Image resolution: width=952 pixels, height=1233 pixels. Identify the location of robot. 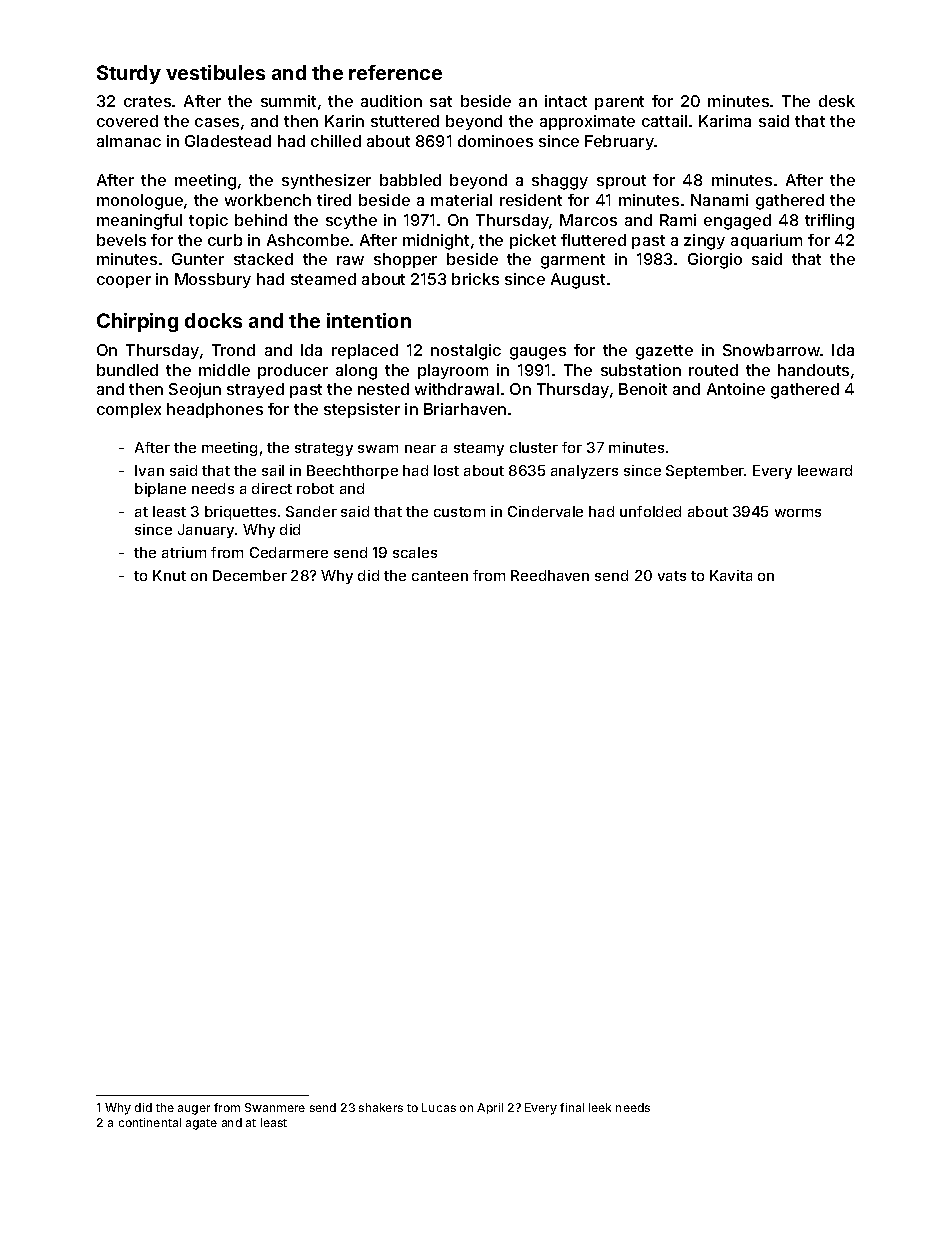
(315, 488).
